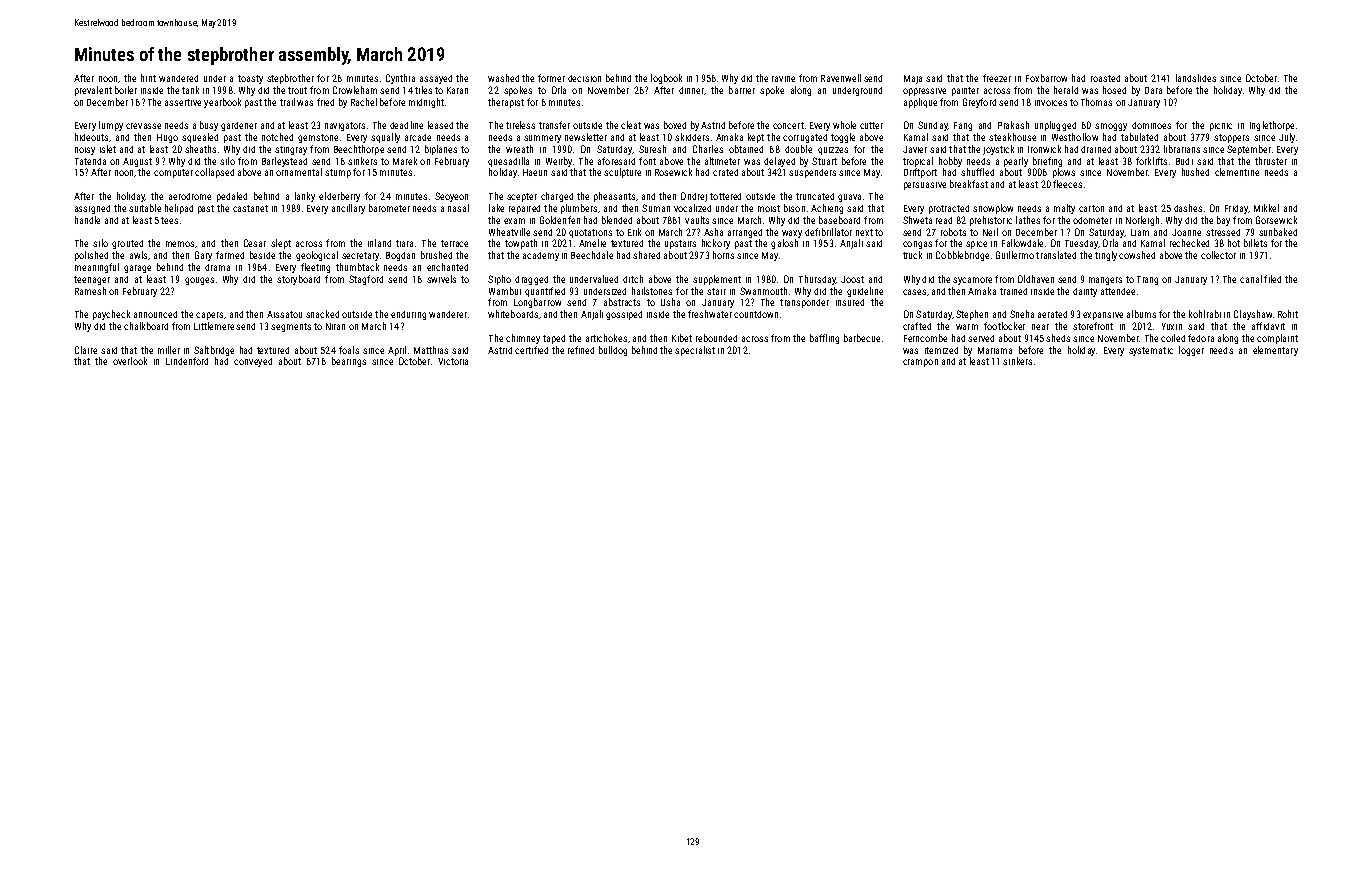 The width and height of the screenshot is (1372, 887). What do you see at coordinates (805, 138) in the screenshot?
I see `corrugated` at bounding box center [805, 138].
